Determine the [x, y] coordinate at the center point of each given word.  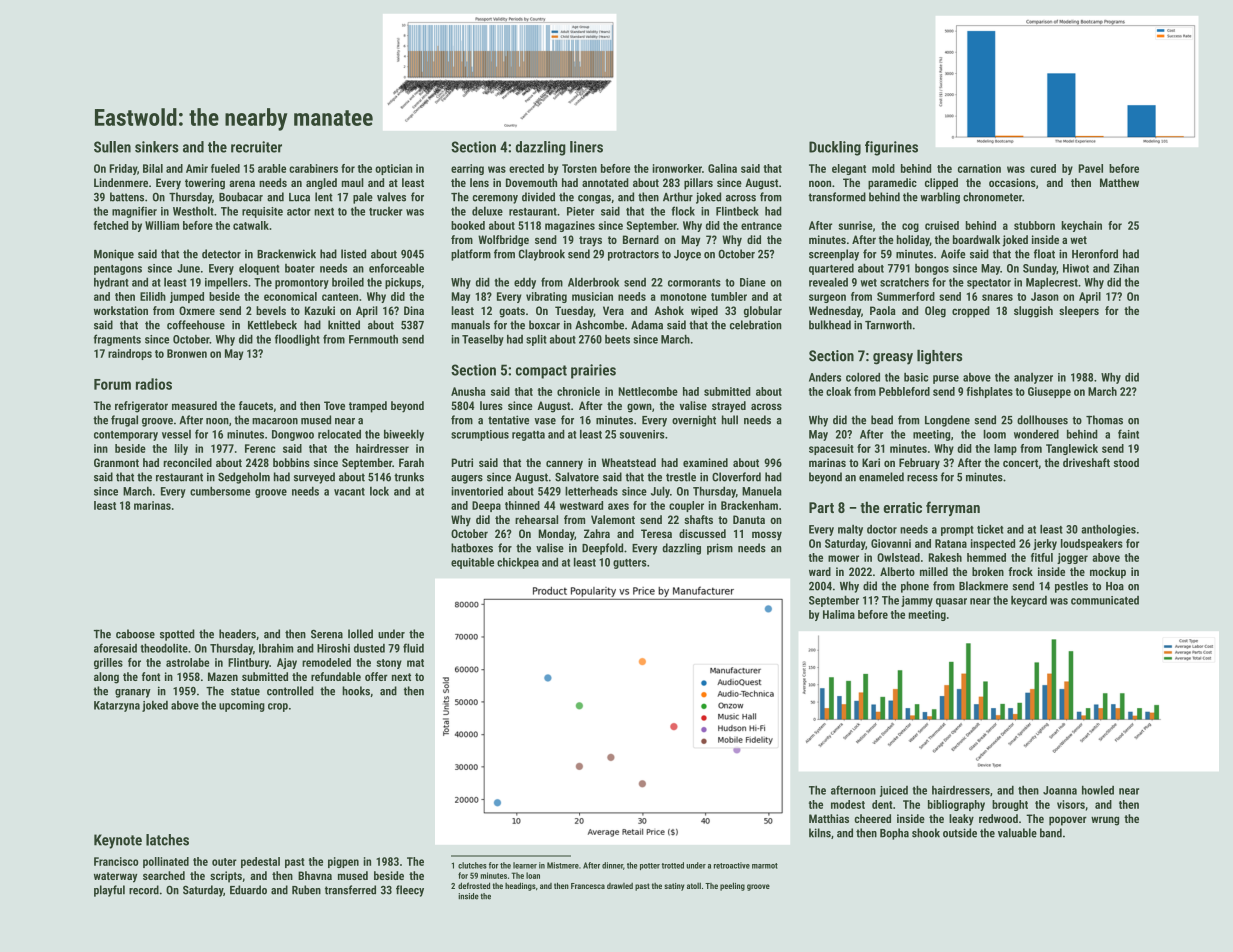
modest [848, 804]
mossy [767, 536]
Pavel [1090, 168]
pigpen [343, 862]
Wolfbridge [503, 241]
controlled [290, 691]
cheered [872, 818]
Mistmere [563, 865]
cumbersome [220, 491]
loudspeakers [1092, 544]
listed [353, 254]
